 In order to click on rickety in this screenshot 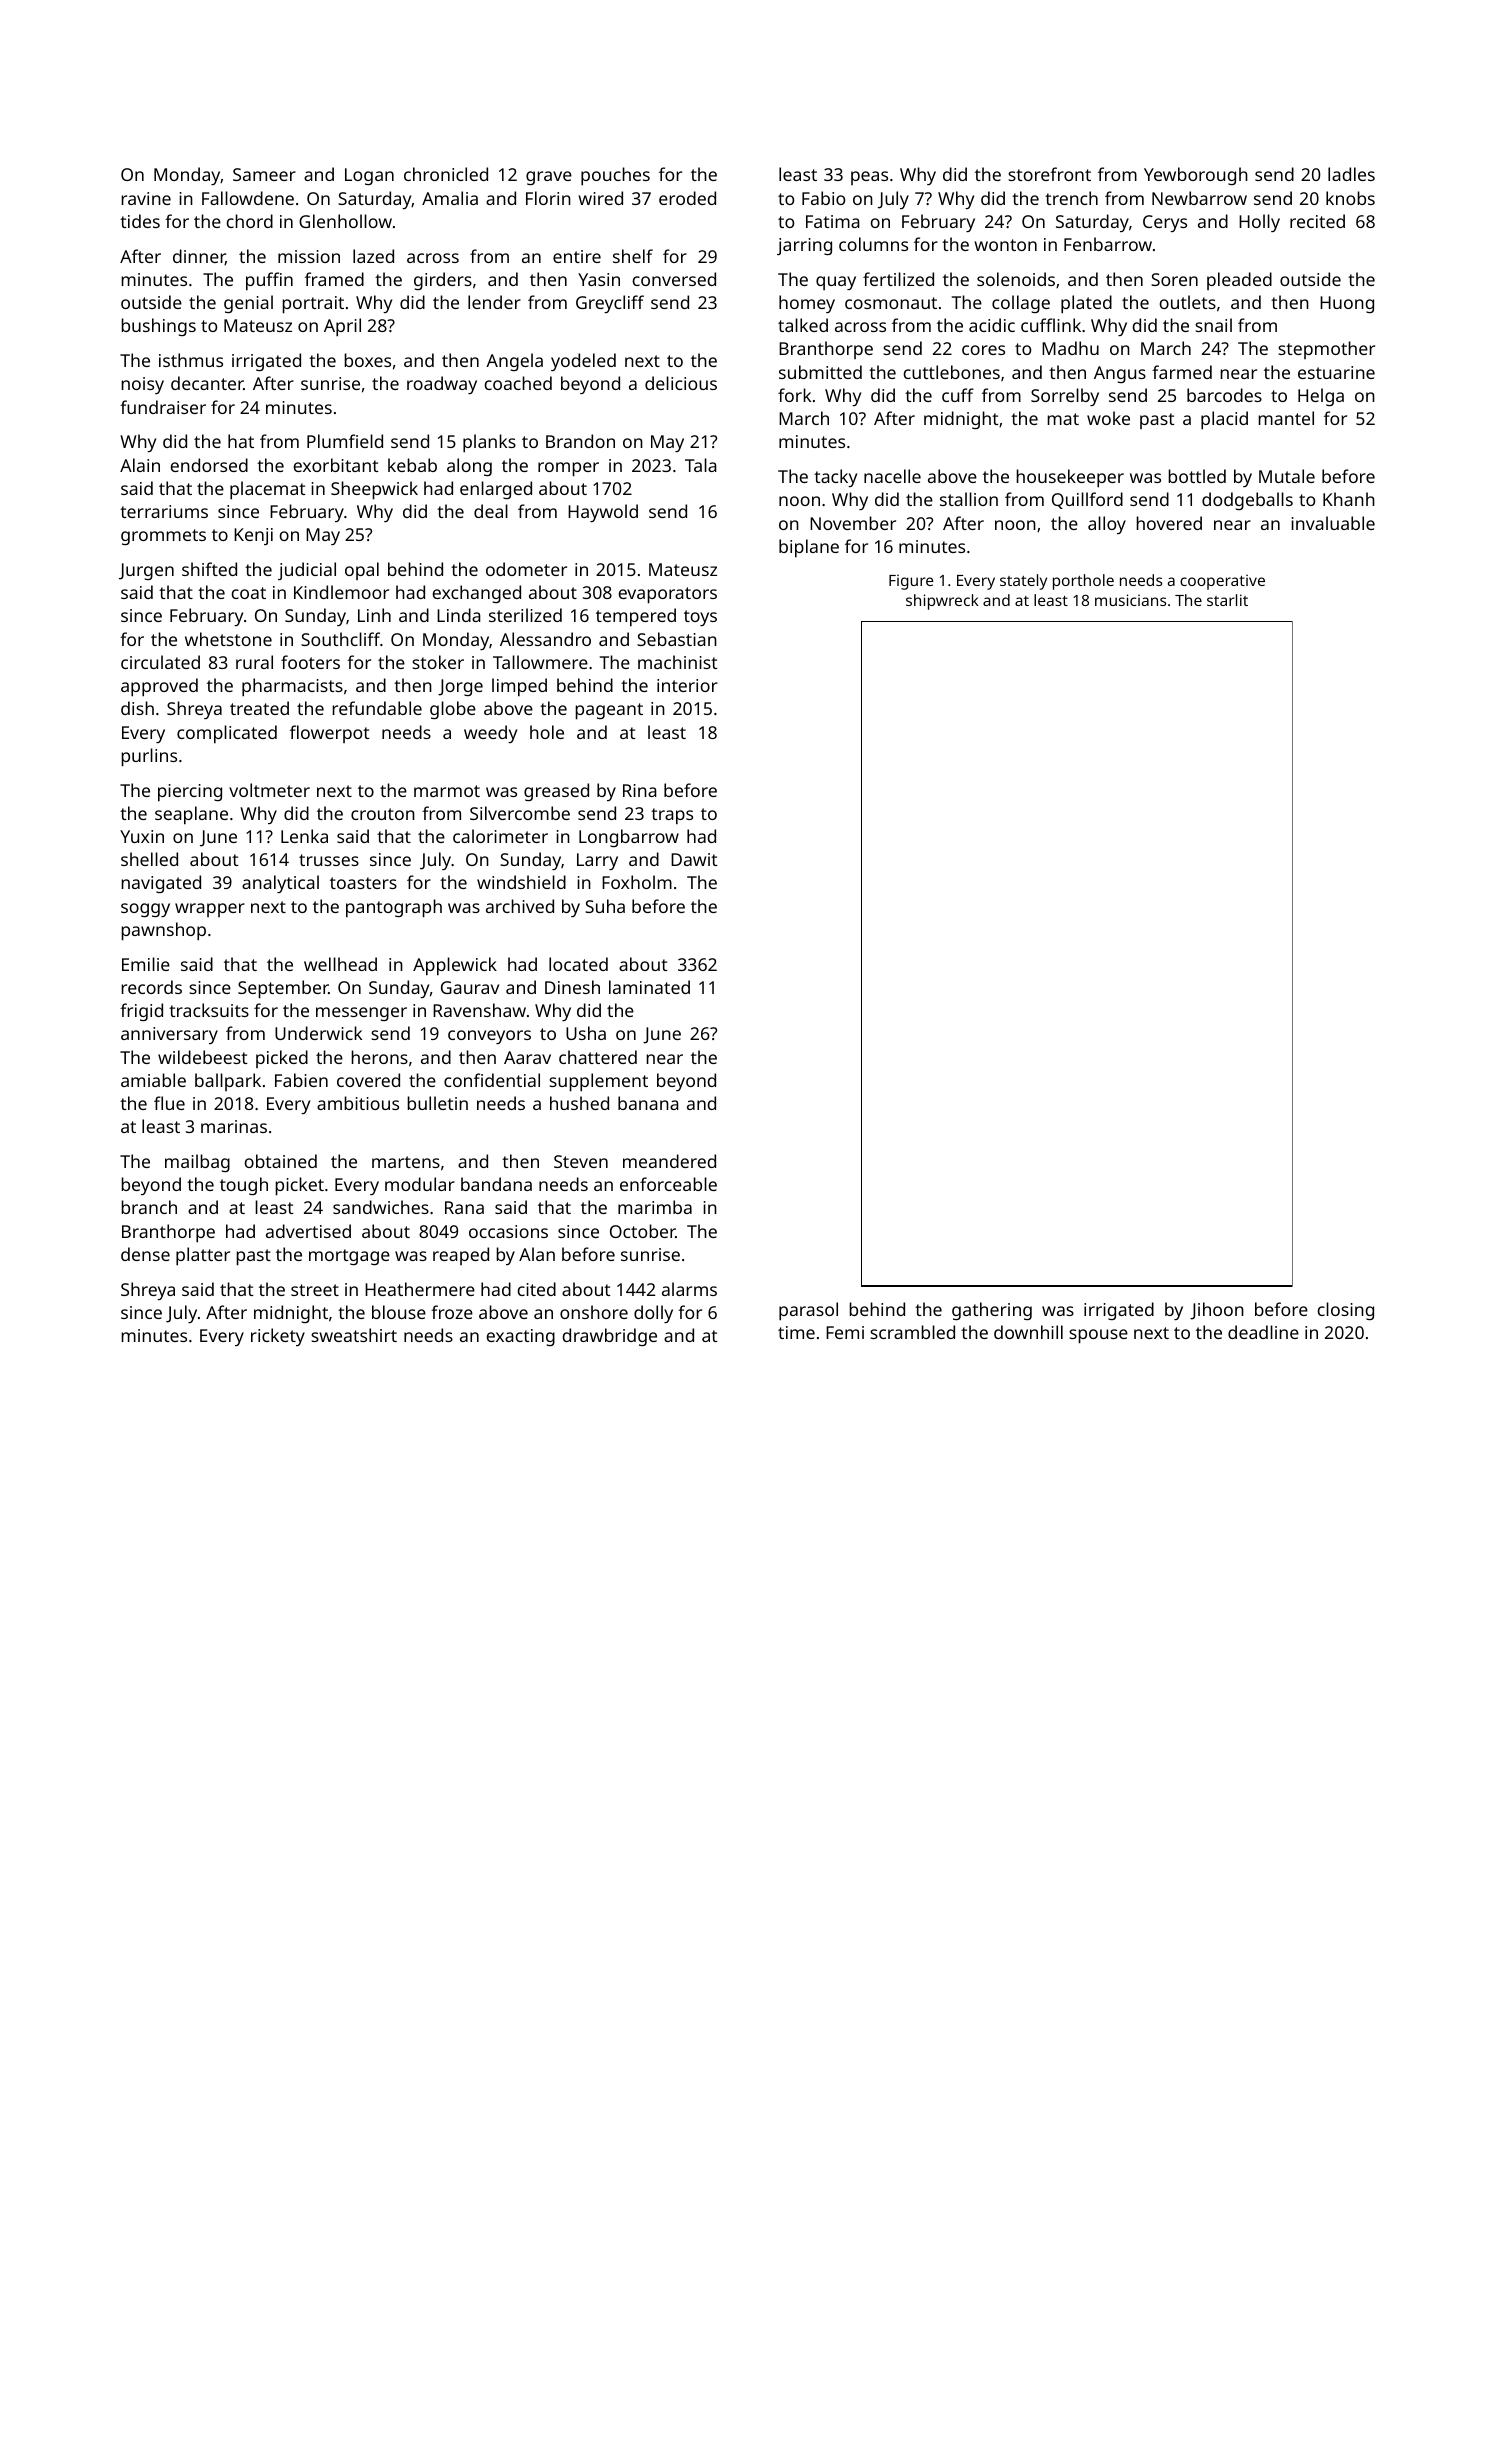, I will do `click(278, 1337)`.
